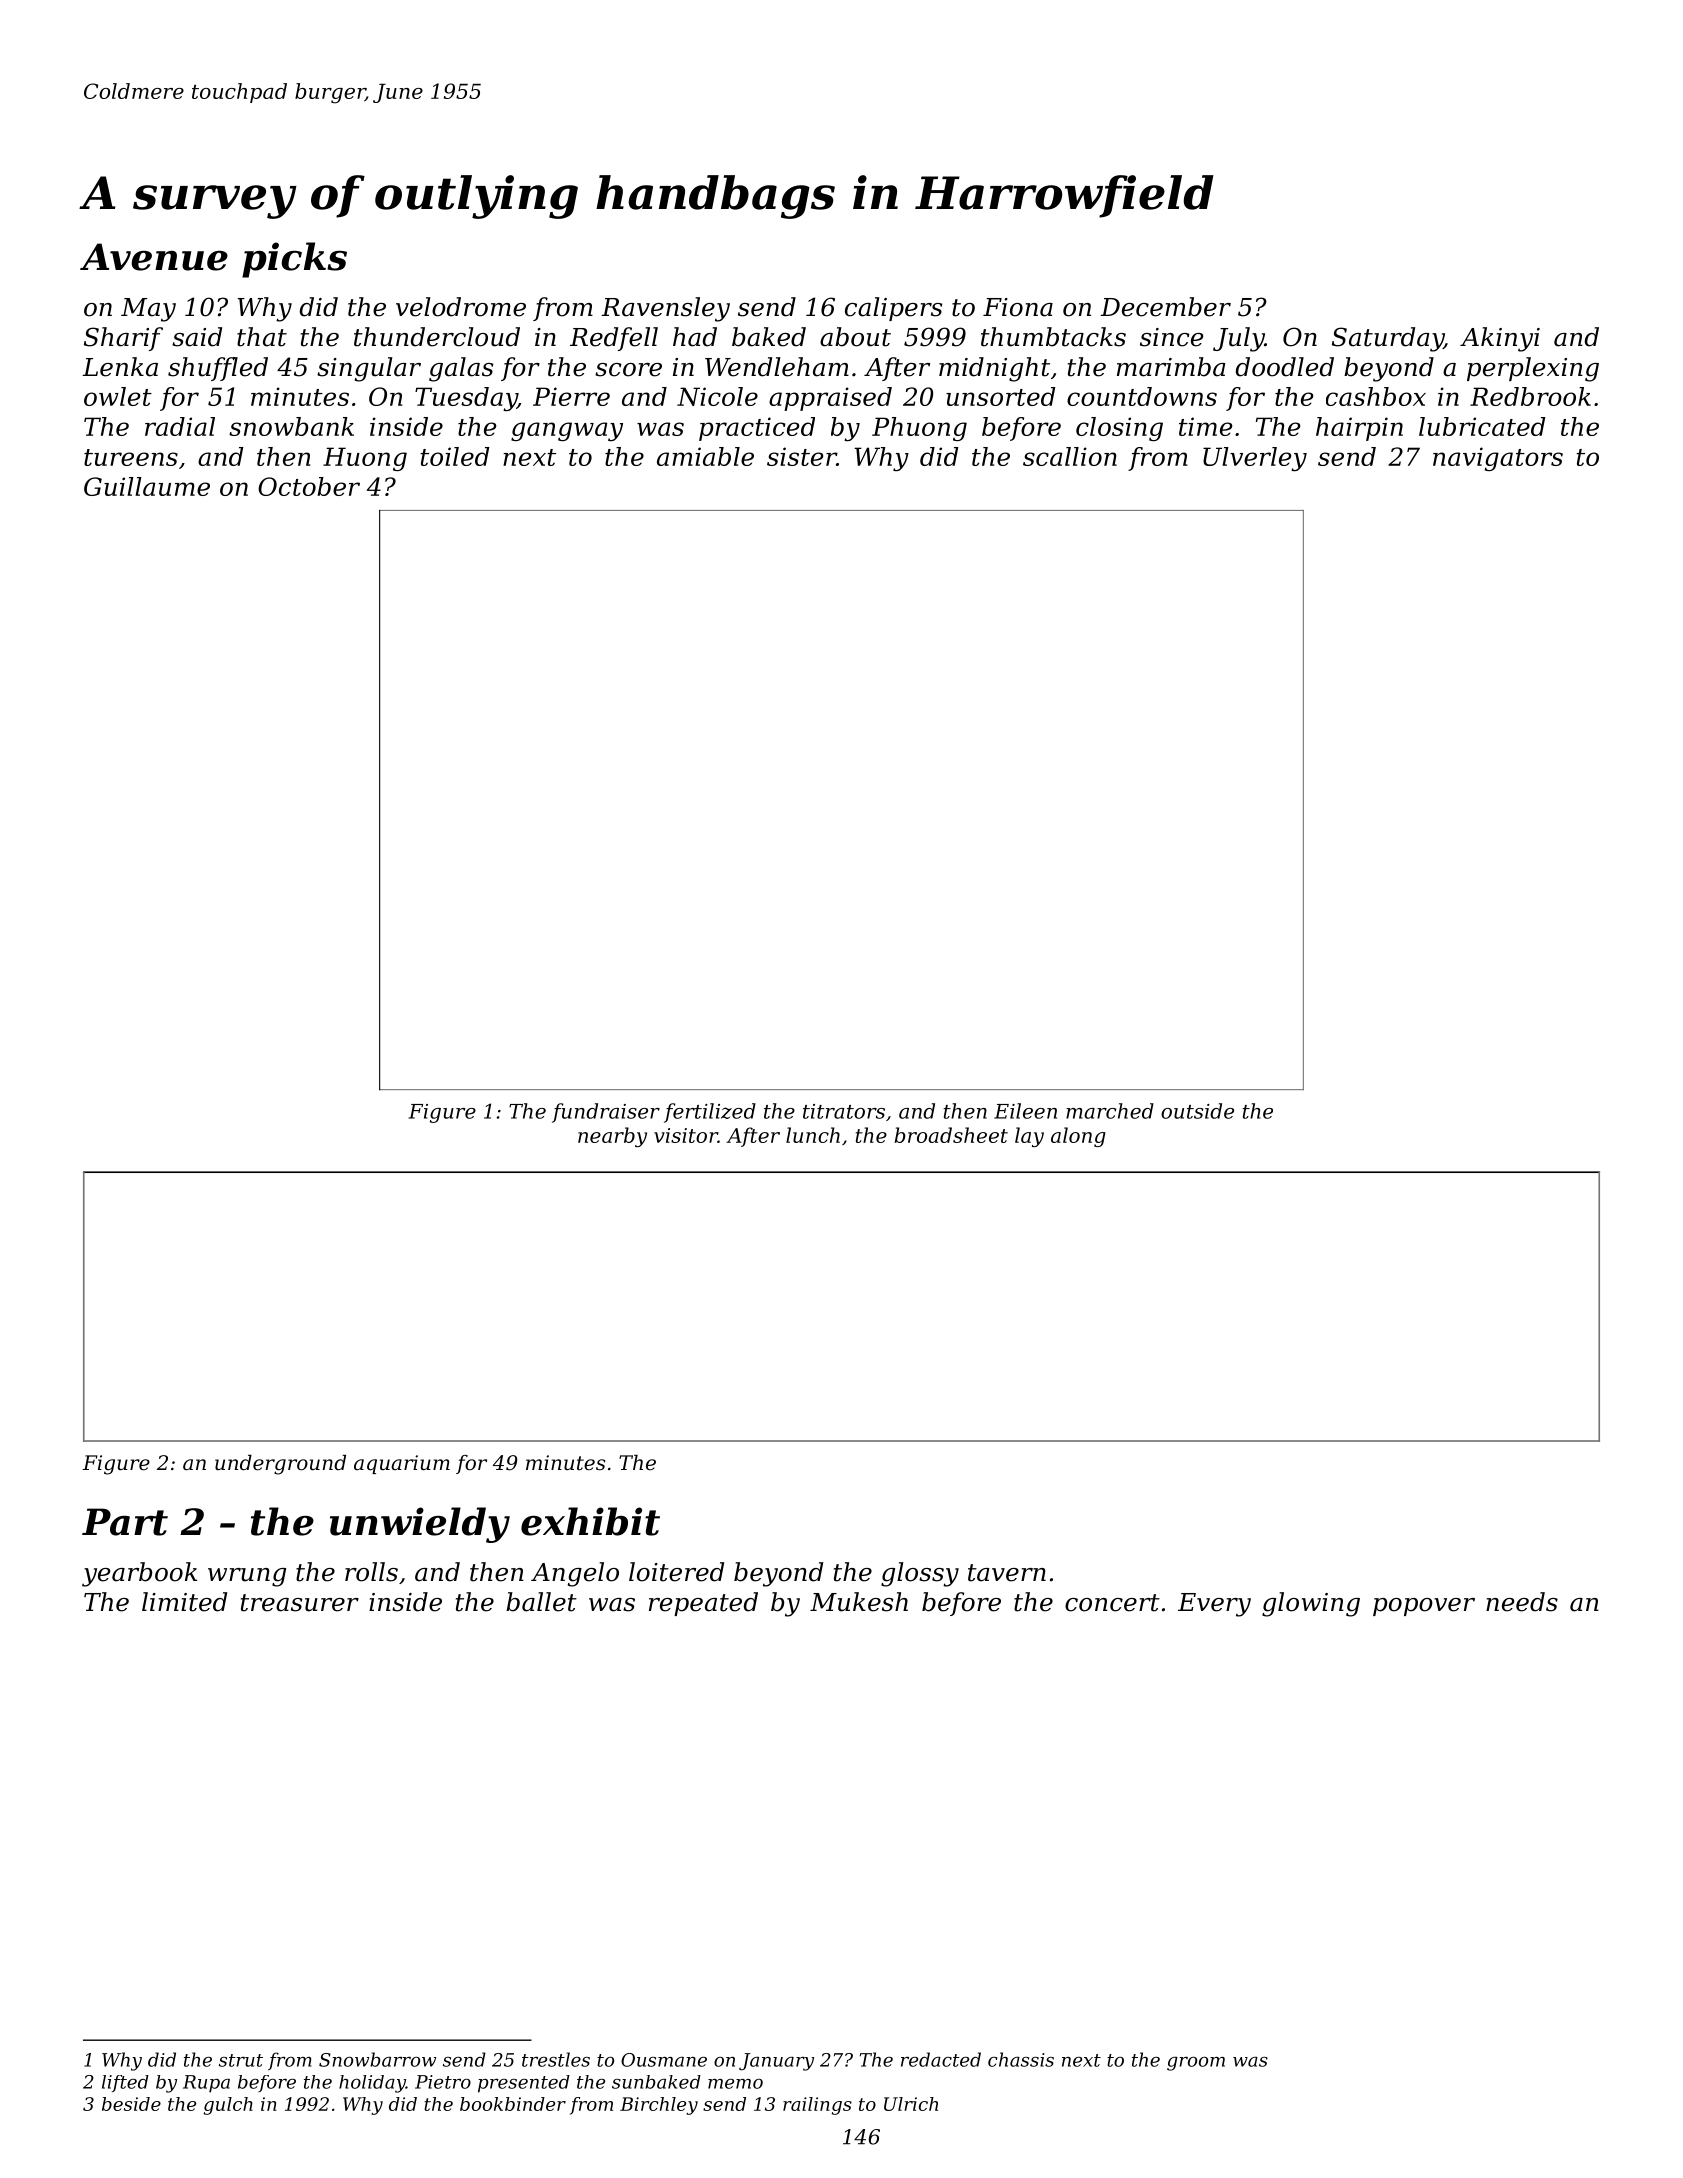 This screenshot has width=1683, height=2178. Describe the element at coordinates (659, 2106) in the screenshot. I see `Birchley` at that location.
